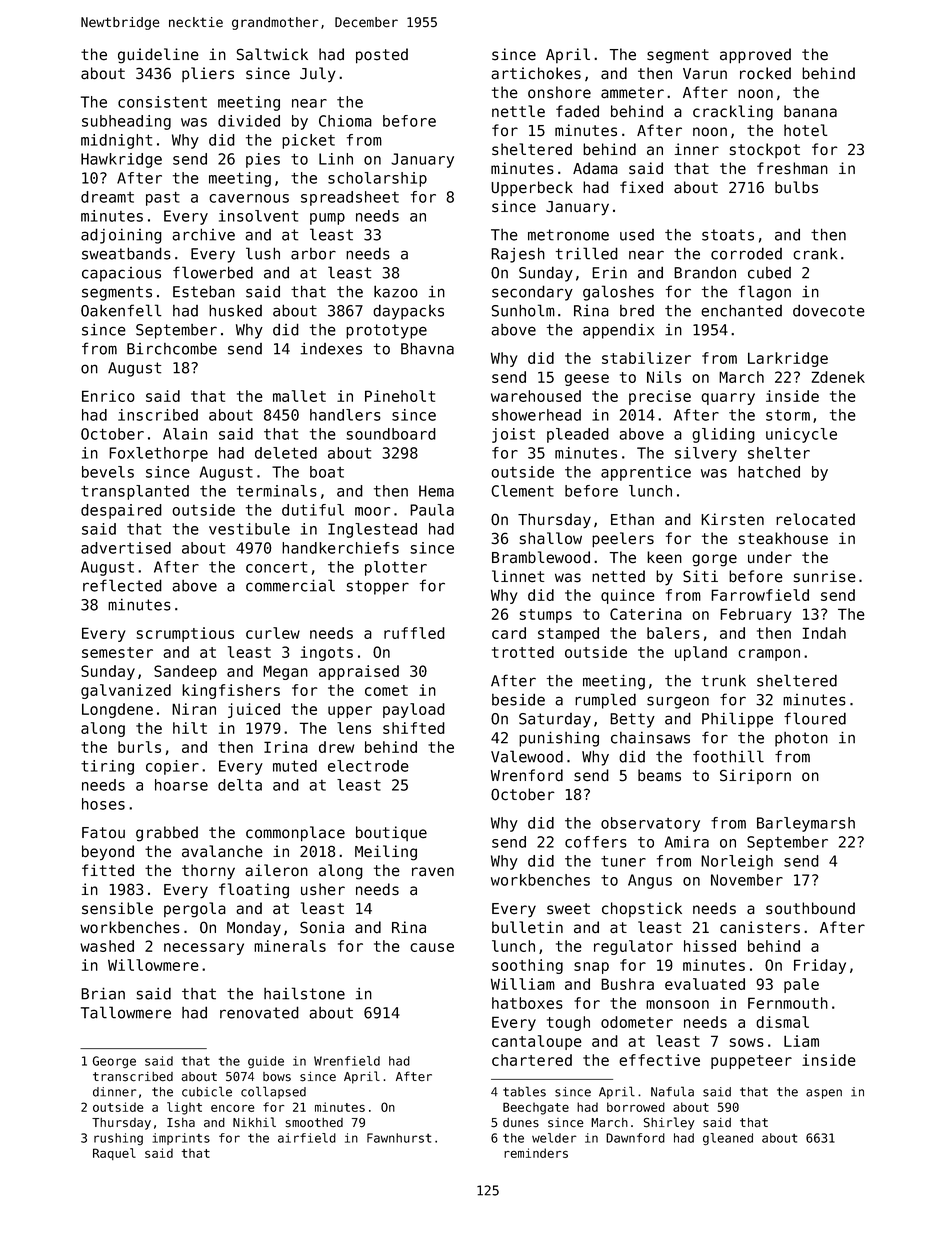  I want to click on posted, so click(382, 56).
